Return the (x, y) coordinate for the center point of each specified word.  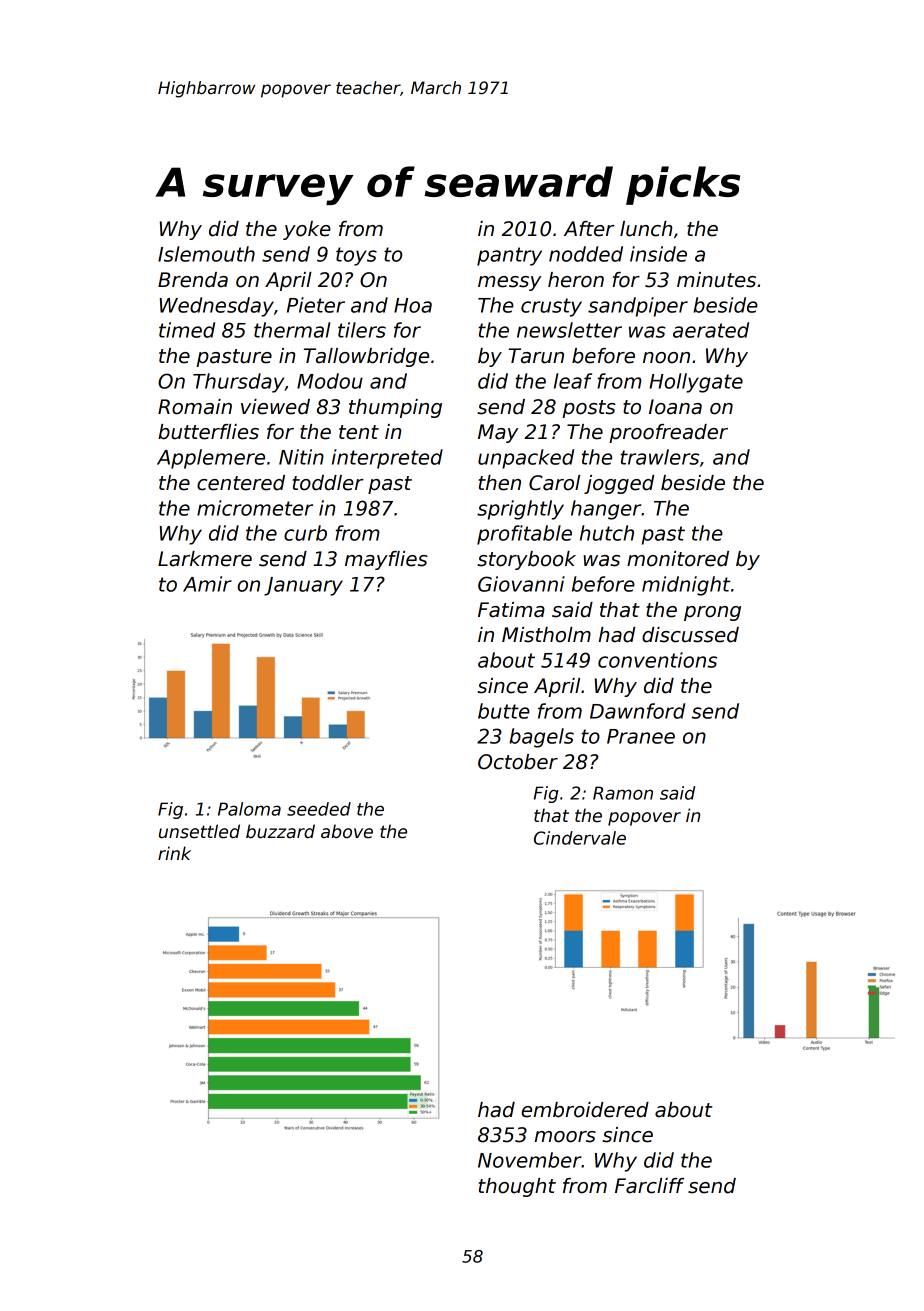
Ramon (623, 793)
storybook (526, 560)
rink (174, 853)
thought (517, 1187)
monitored (678, 559)
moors (565, 1137)
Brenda (193, 280)
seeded (319, 809)
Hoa (413, 305)
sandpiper (638, 307)
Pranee (641, 736)
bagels (541, 738)
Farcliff (649, 1186)
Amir (207, 584)
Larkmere (205, 559)
